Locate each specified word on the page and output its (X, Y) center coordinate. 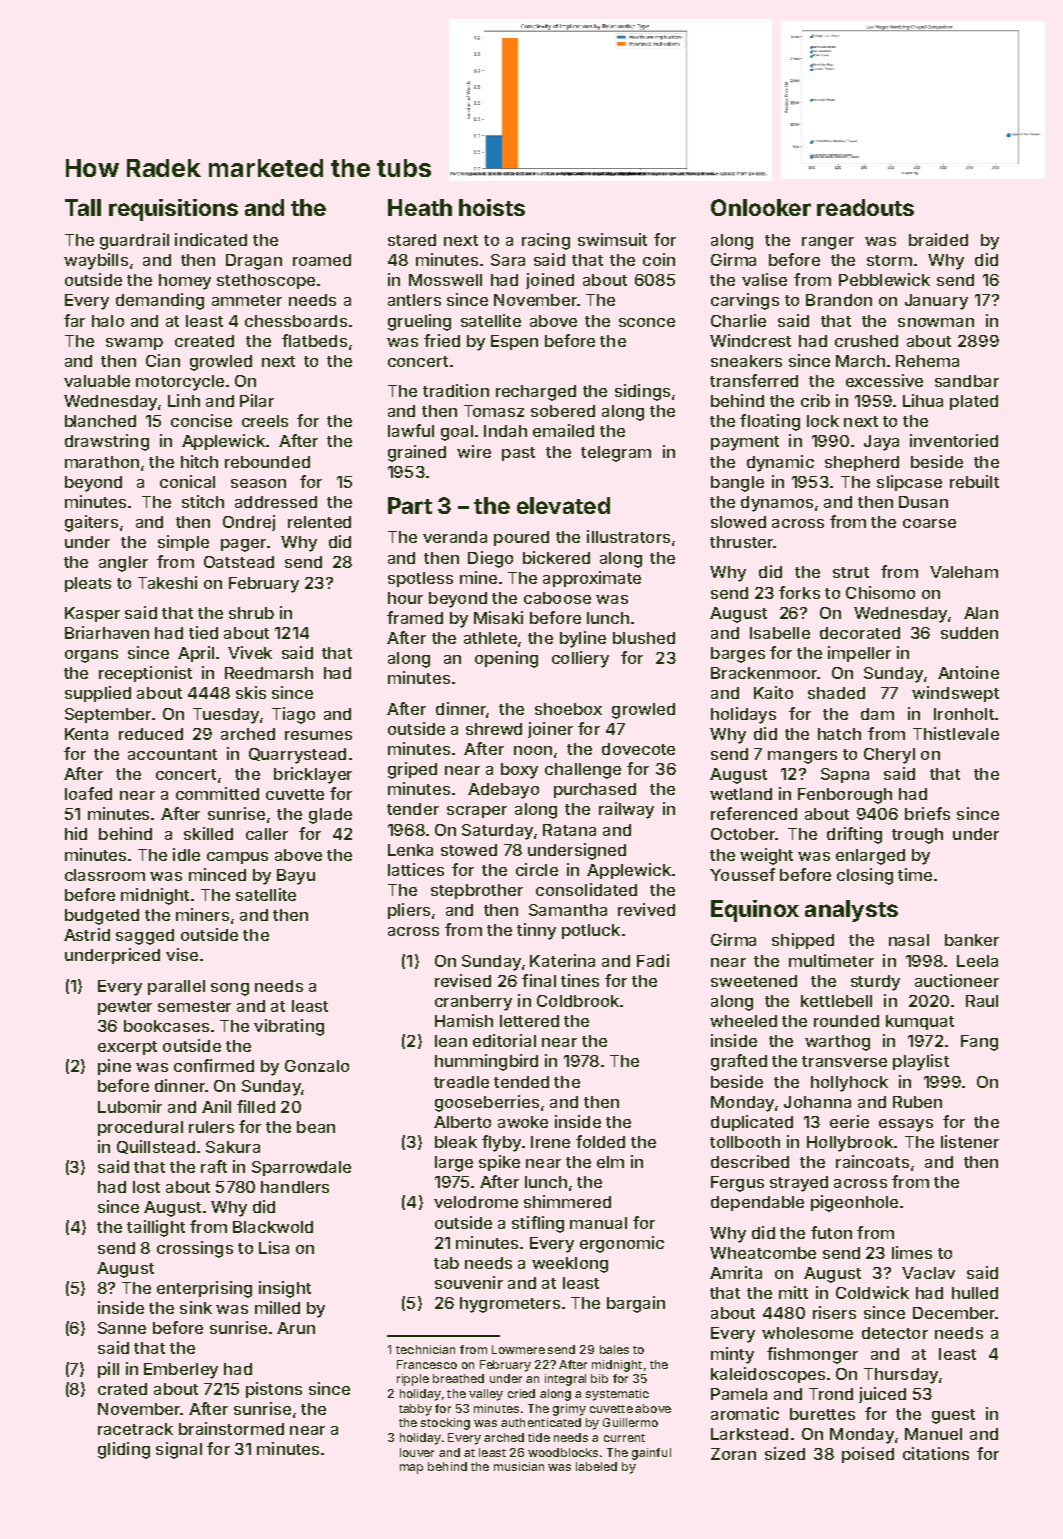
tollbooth (745, 1142)
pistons (274, 1390)
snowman (936, 322)
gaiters (91, 523)
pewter (125, 1008)
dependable (757, 1203)
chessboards (296, 321)
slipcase (909, 483)
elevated (563, 505)
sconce (647, 322)
